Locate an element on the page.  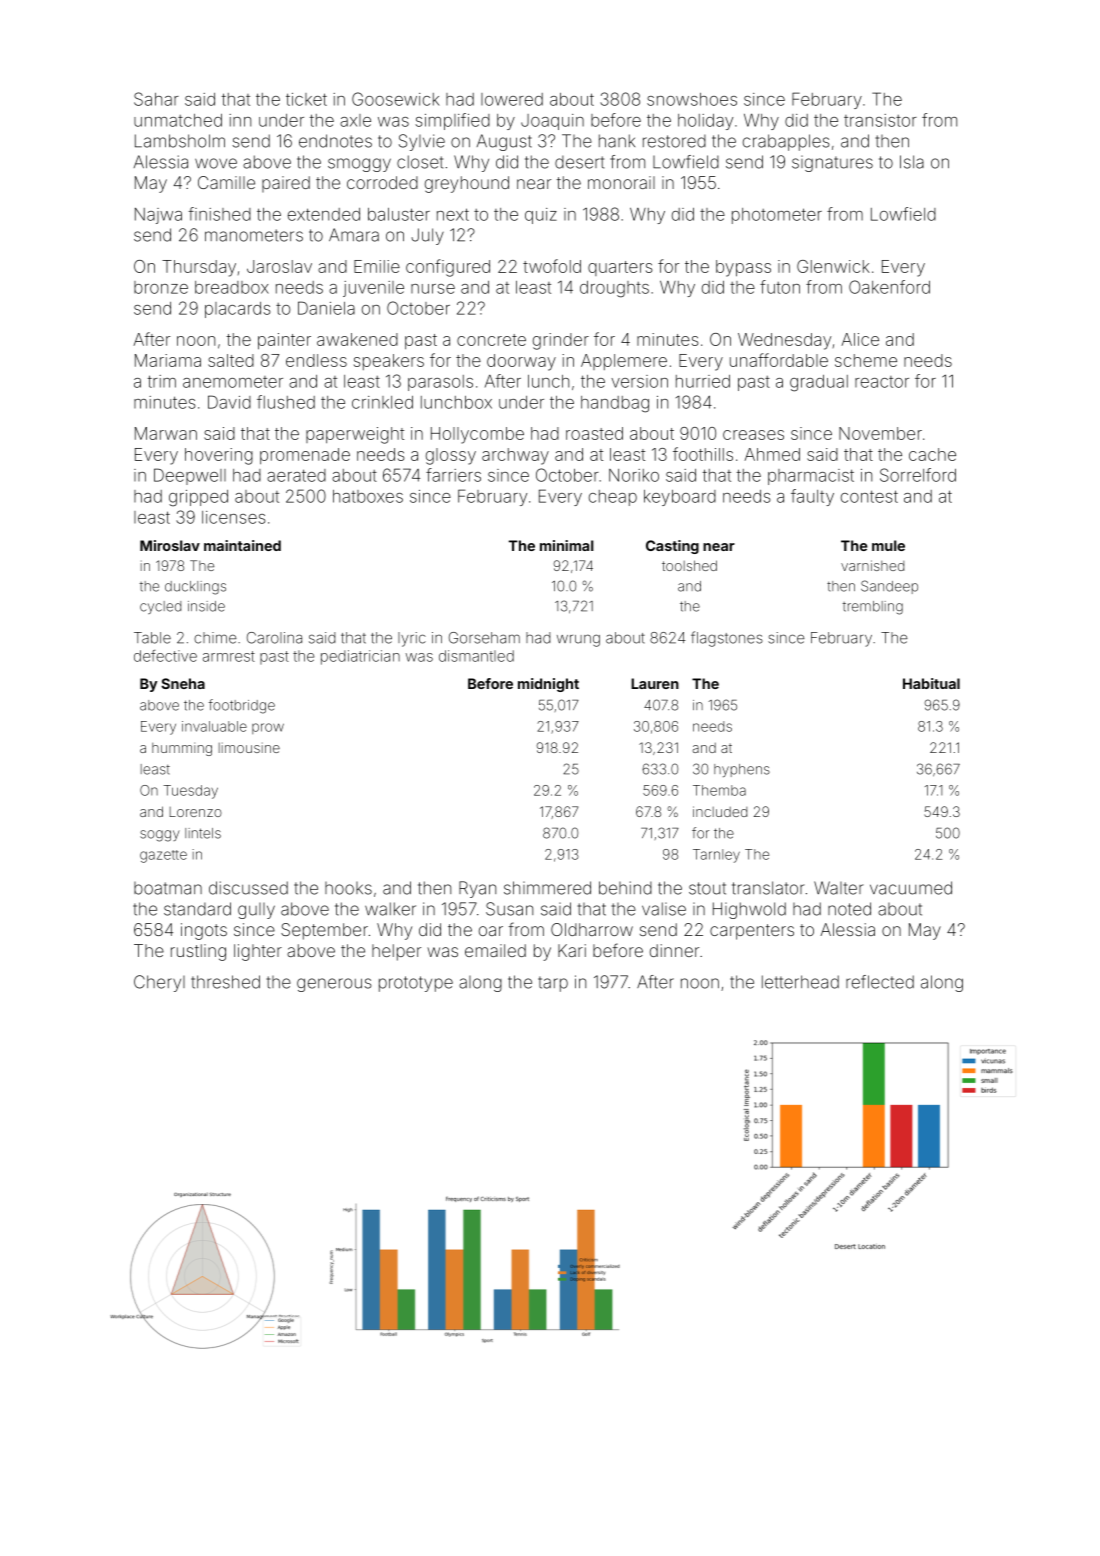
lighter is located at coordinates (258, 952).
